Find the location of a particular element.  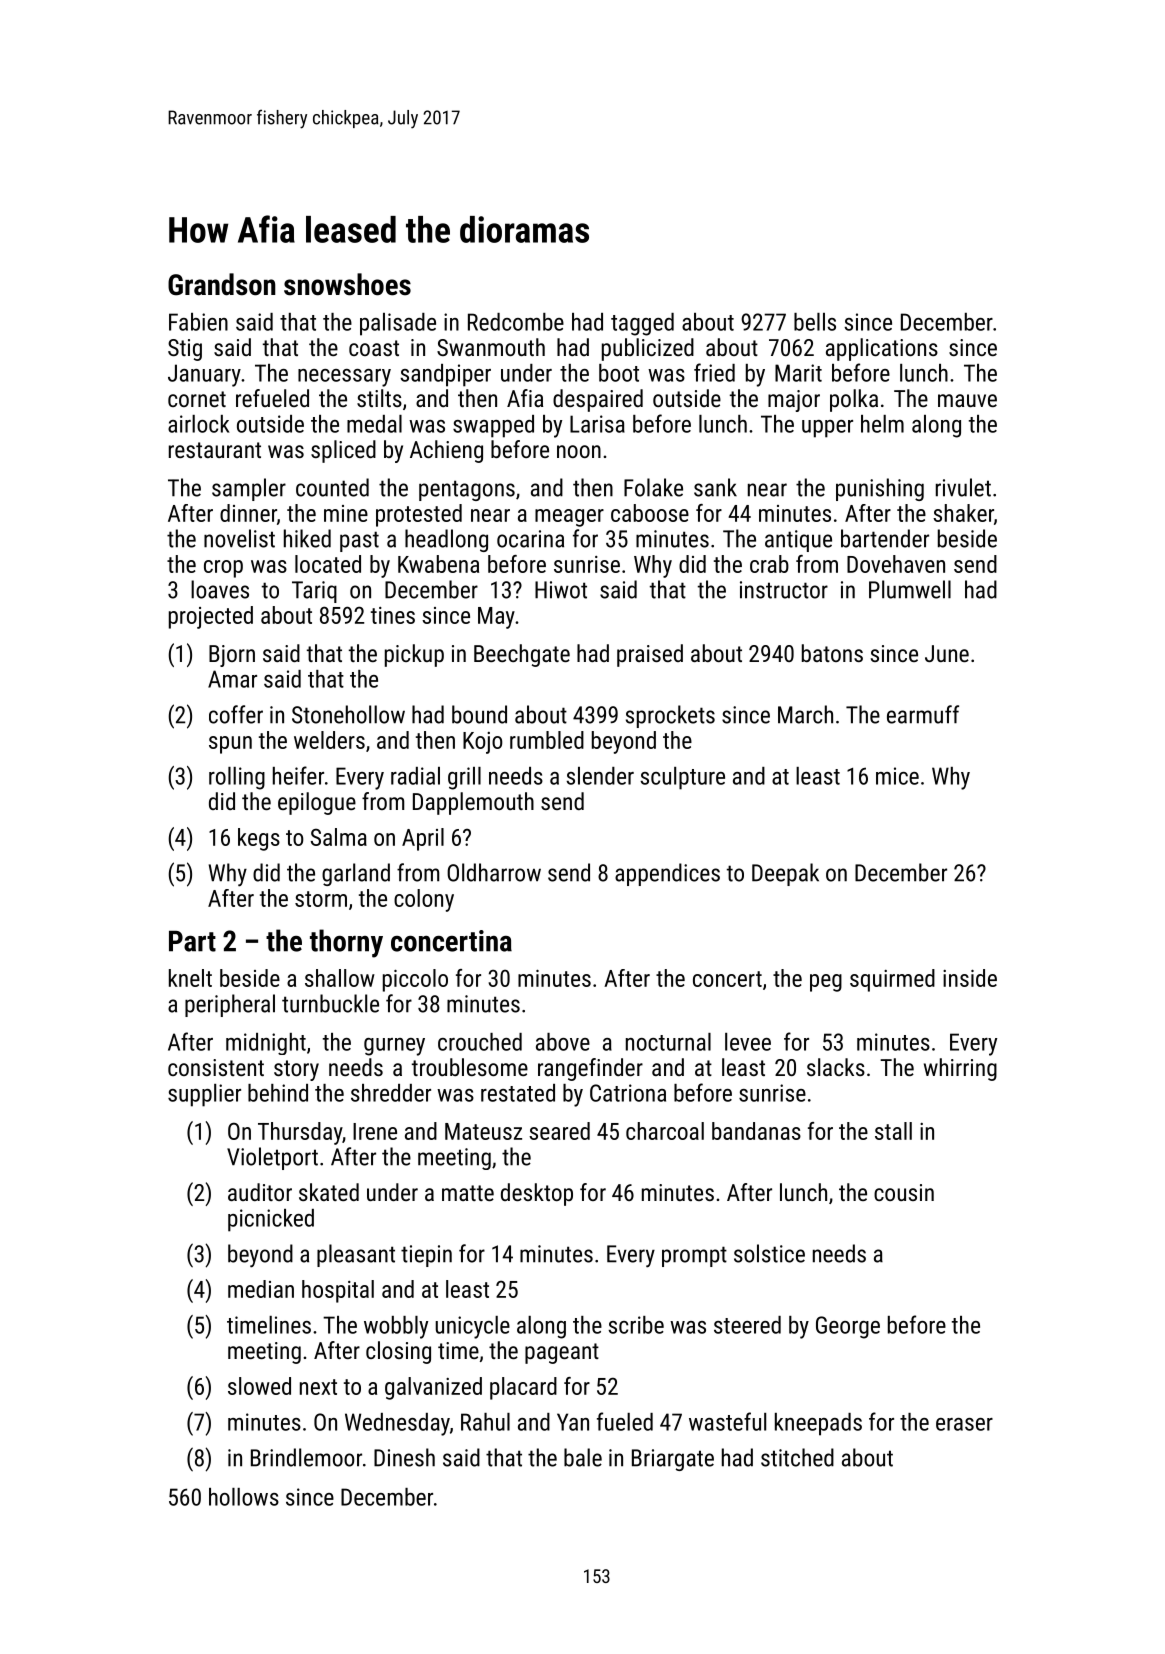

desktop is located at coordinates (537, 1194).
